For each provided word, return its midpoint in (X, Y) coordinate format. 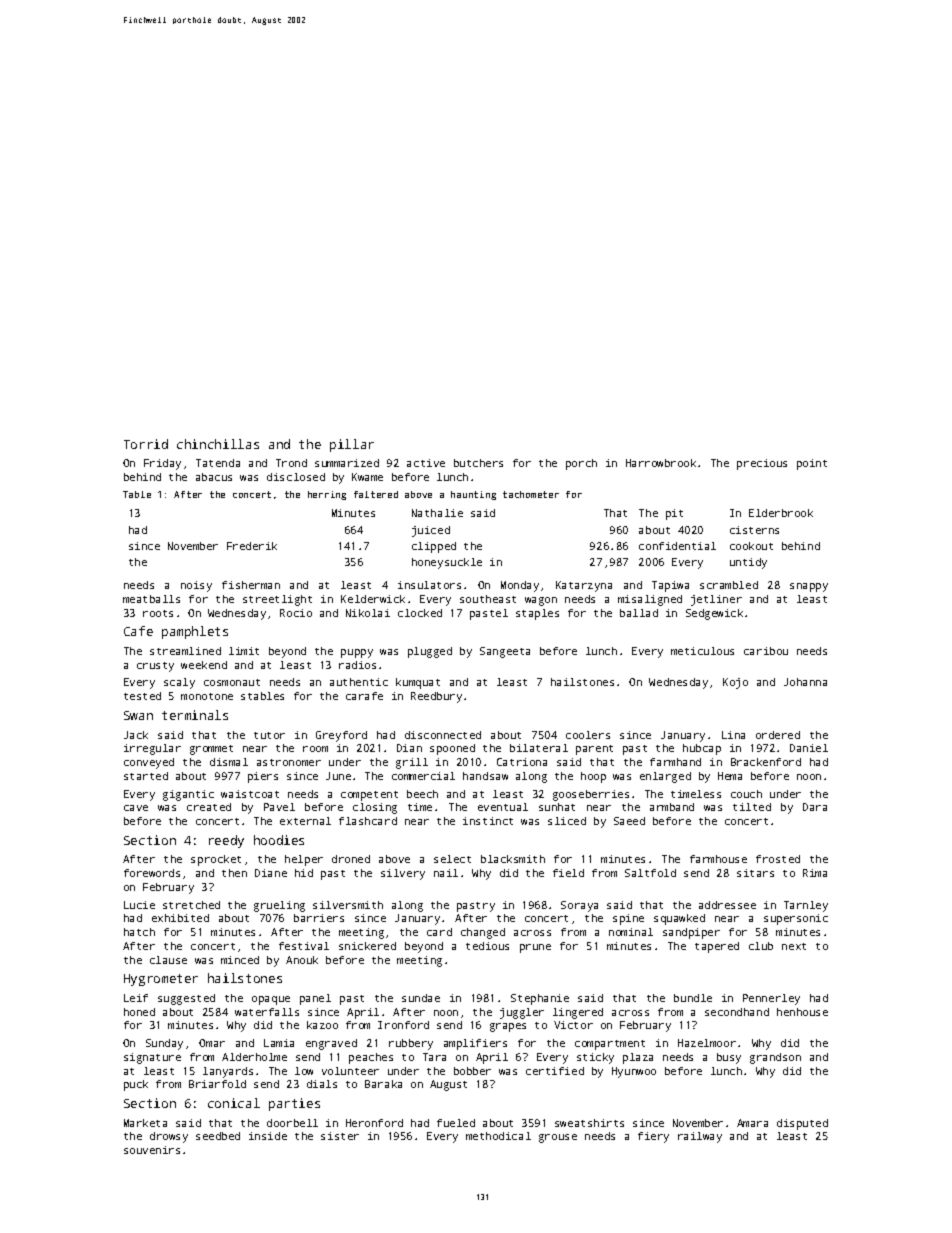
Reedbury (436, 697)
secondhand (737, 1012)
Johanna (805, 682)
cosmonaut (232, 682)
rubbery (411, 1044)
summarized (347, 463)
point (812, 464)
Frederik (252, 546)
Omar (212, 1043)
